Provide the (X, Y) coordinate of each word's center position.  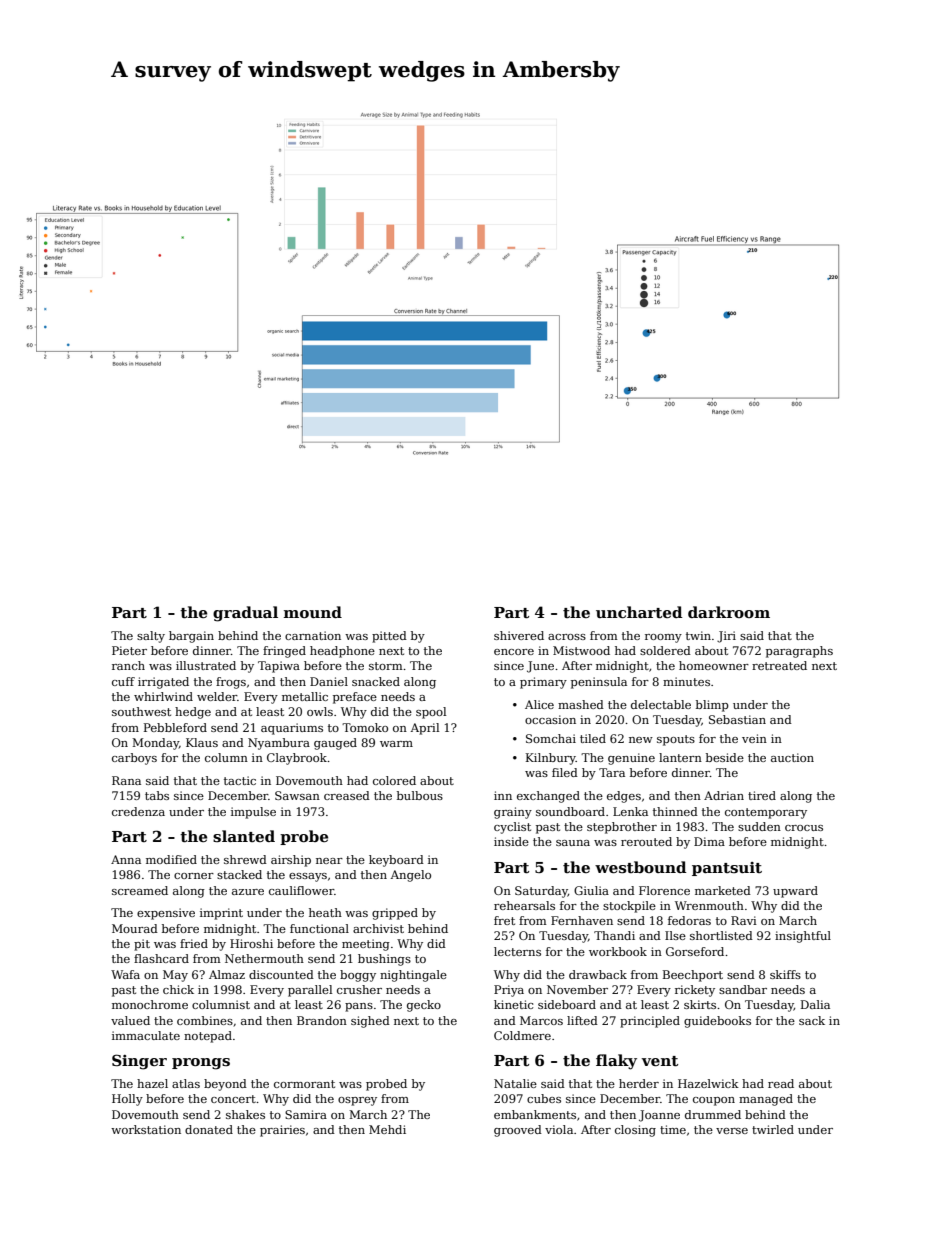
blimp (712, 706)
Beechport (693, 976)
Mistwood (581, 650)
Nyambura (279, 744)
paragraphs (799, 652)
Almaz (227, 974)
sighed (370, 1022)
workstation (146, 1129)
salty (151, 637)
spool (431, 713)
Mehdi (387, 1129)
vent (659, 1061)
